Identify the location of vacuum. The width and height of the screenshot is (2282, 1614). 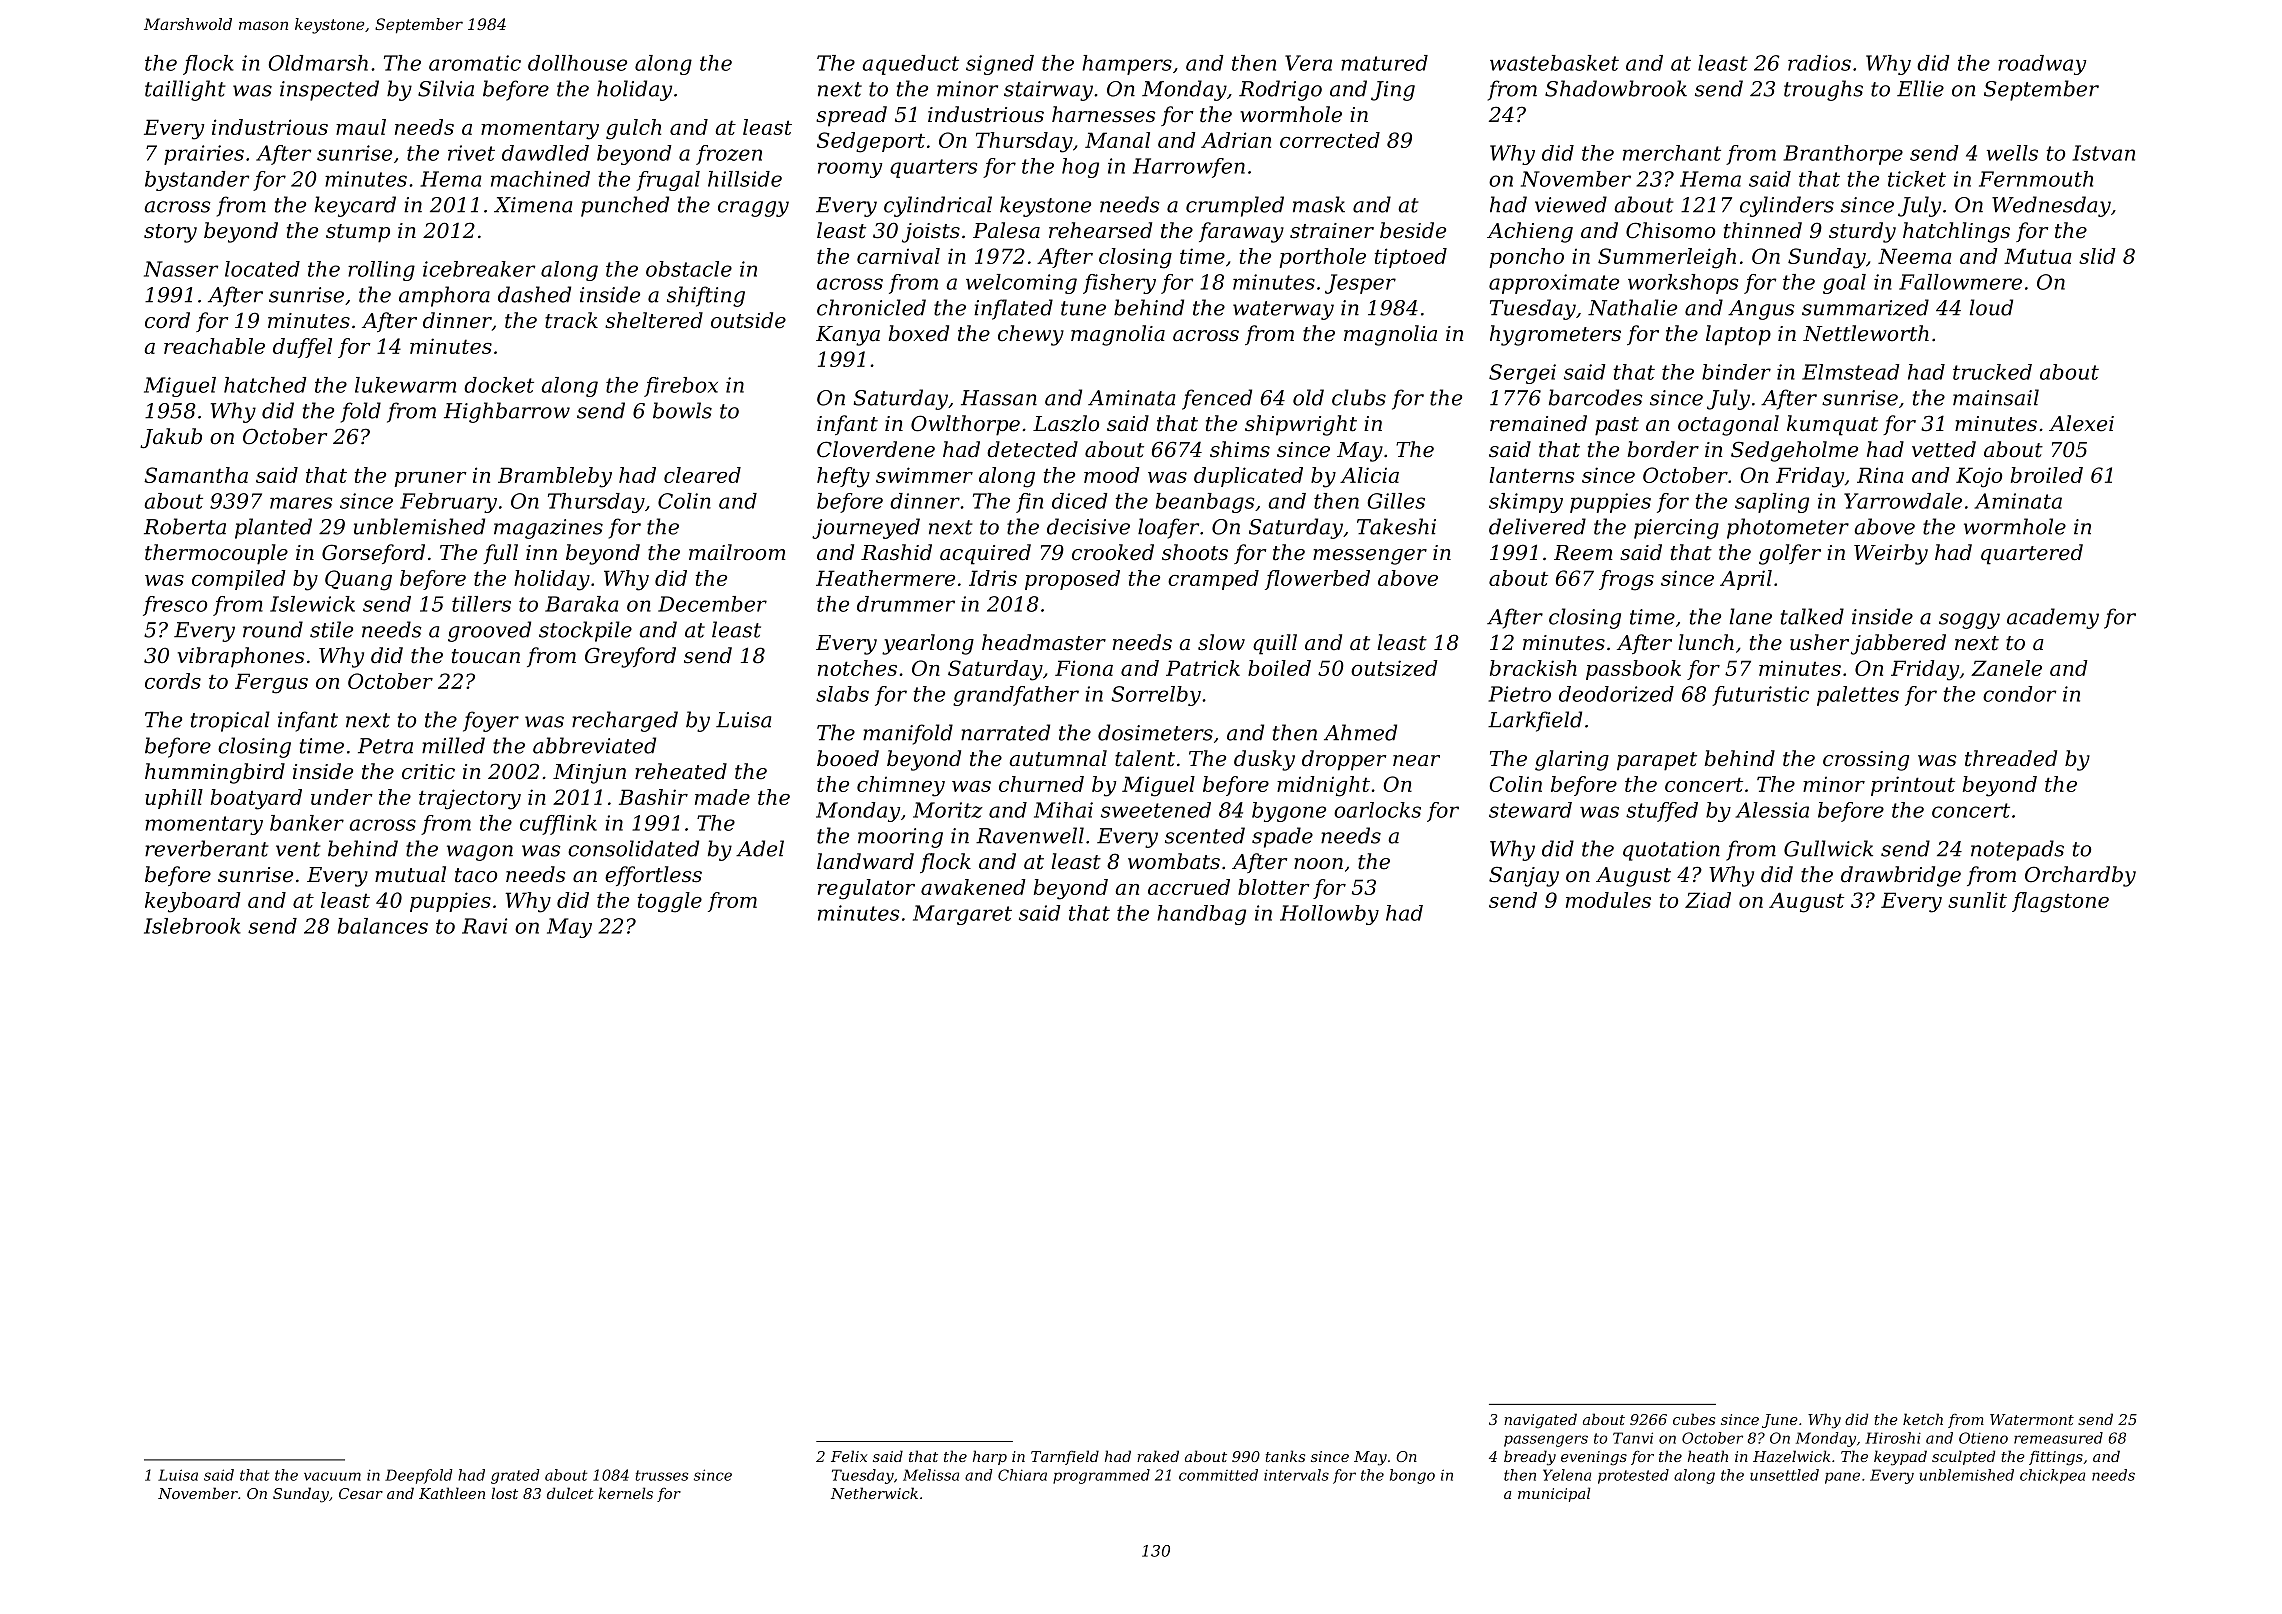
(332, 1476).
